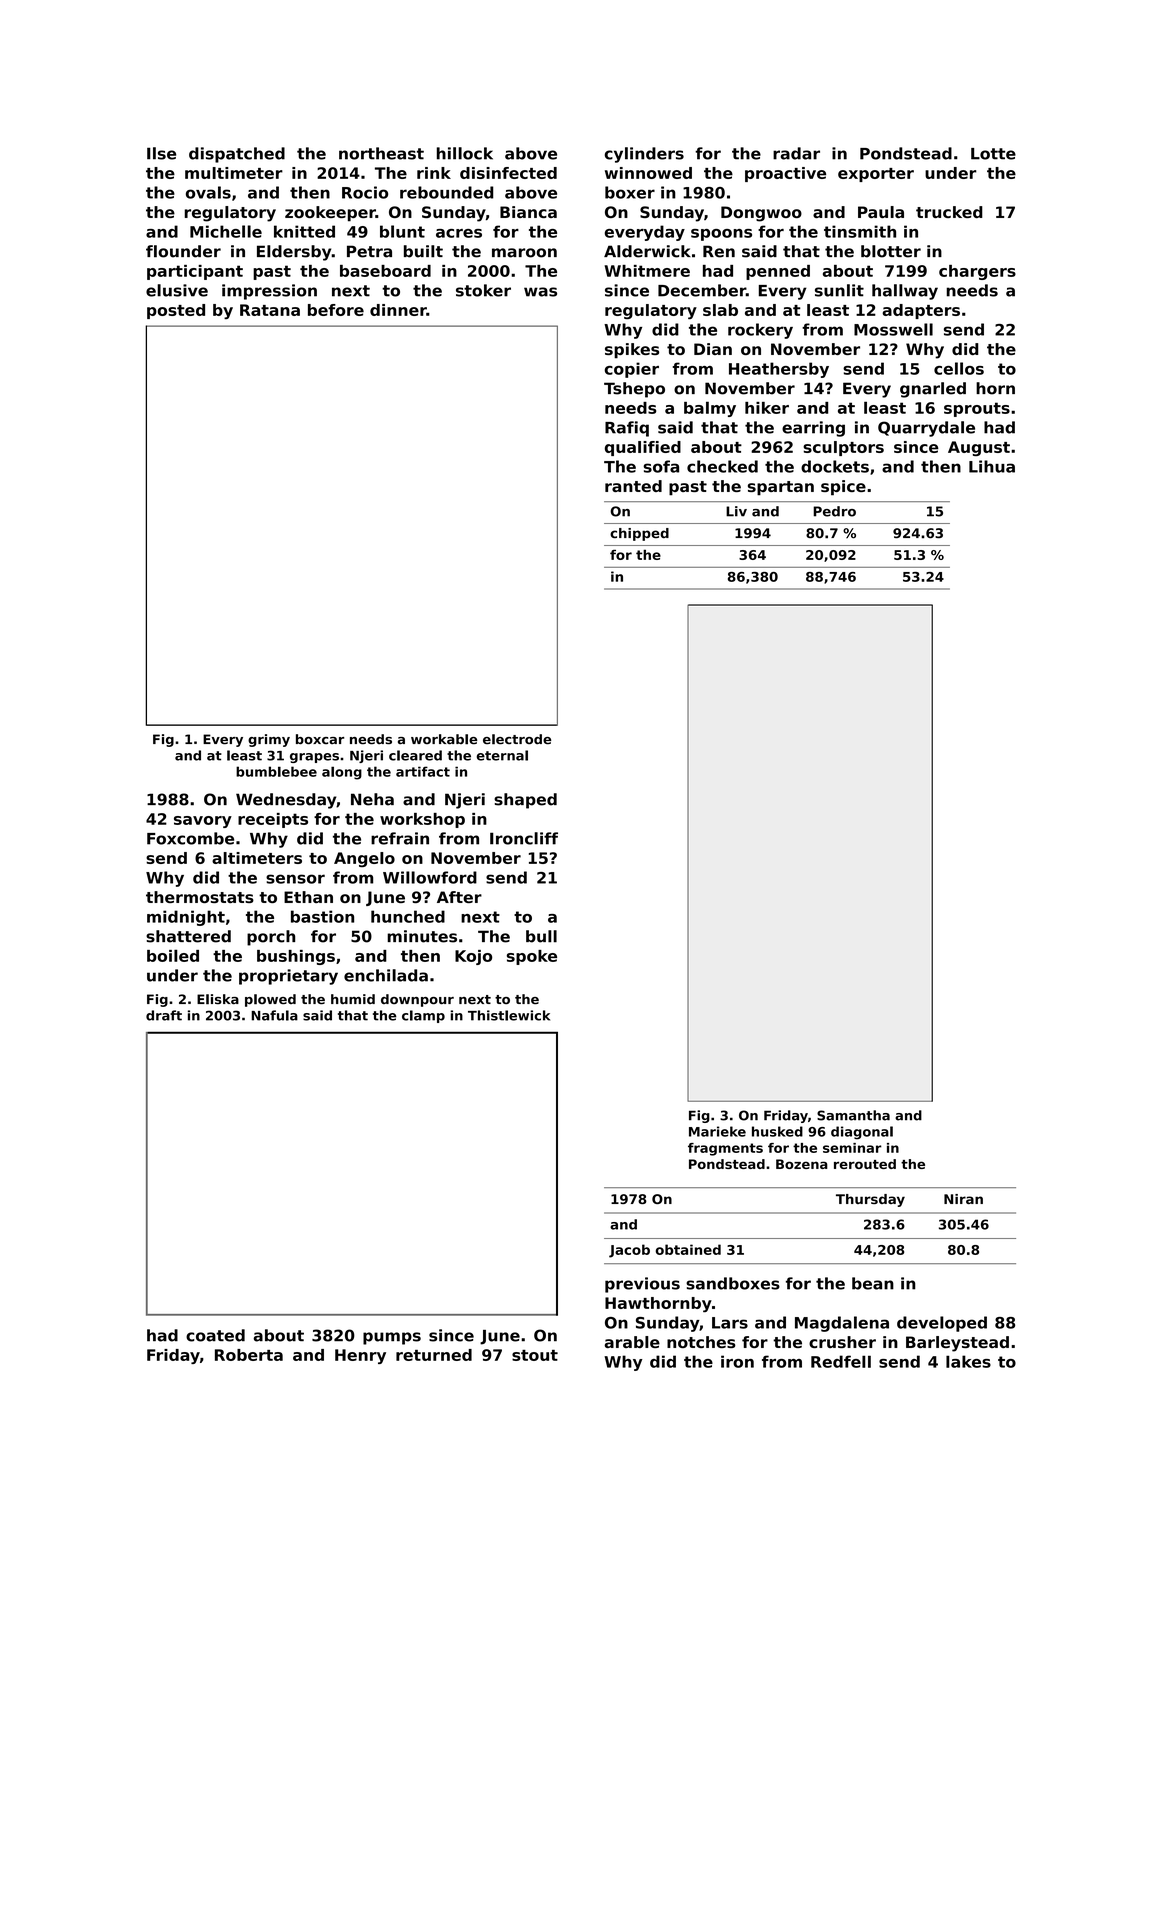 The image size is (1162, 1913). I want to click on posted, so click(176, 311).
